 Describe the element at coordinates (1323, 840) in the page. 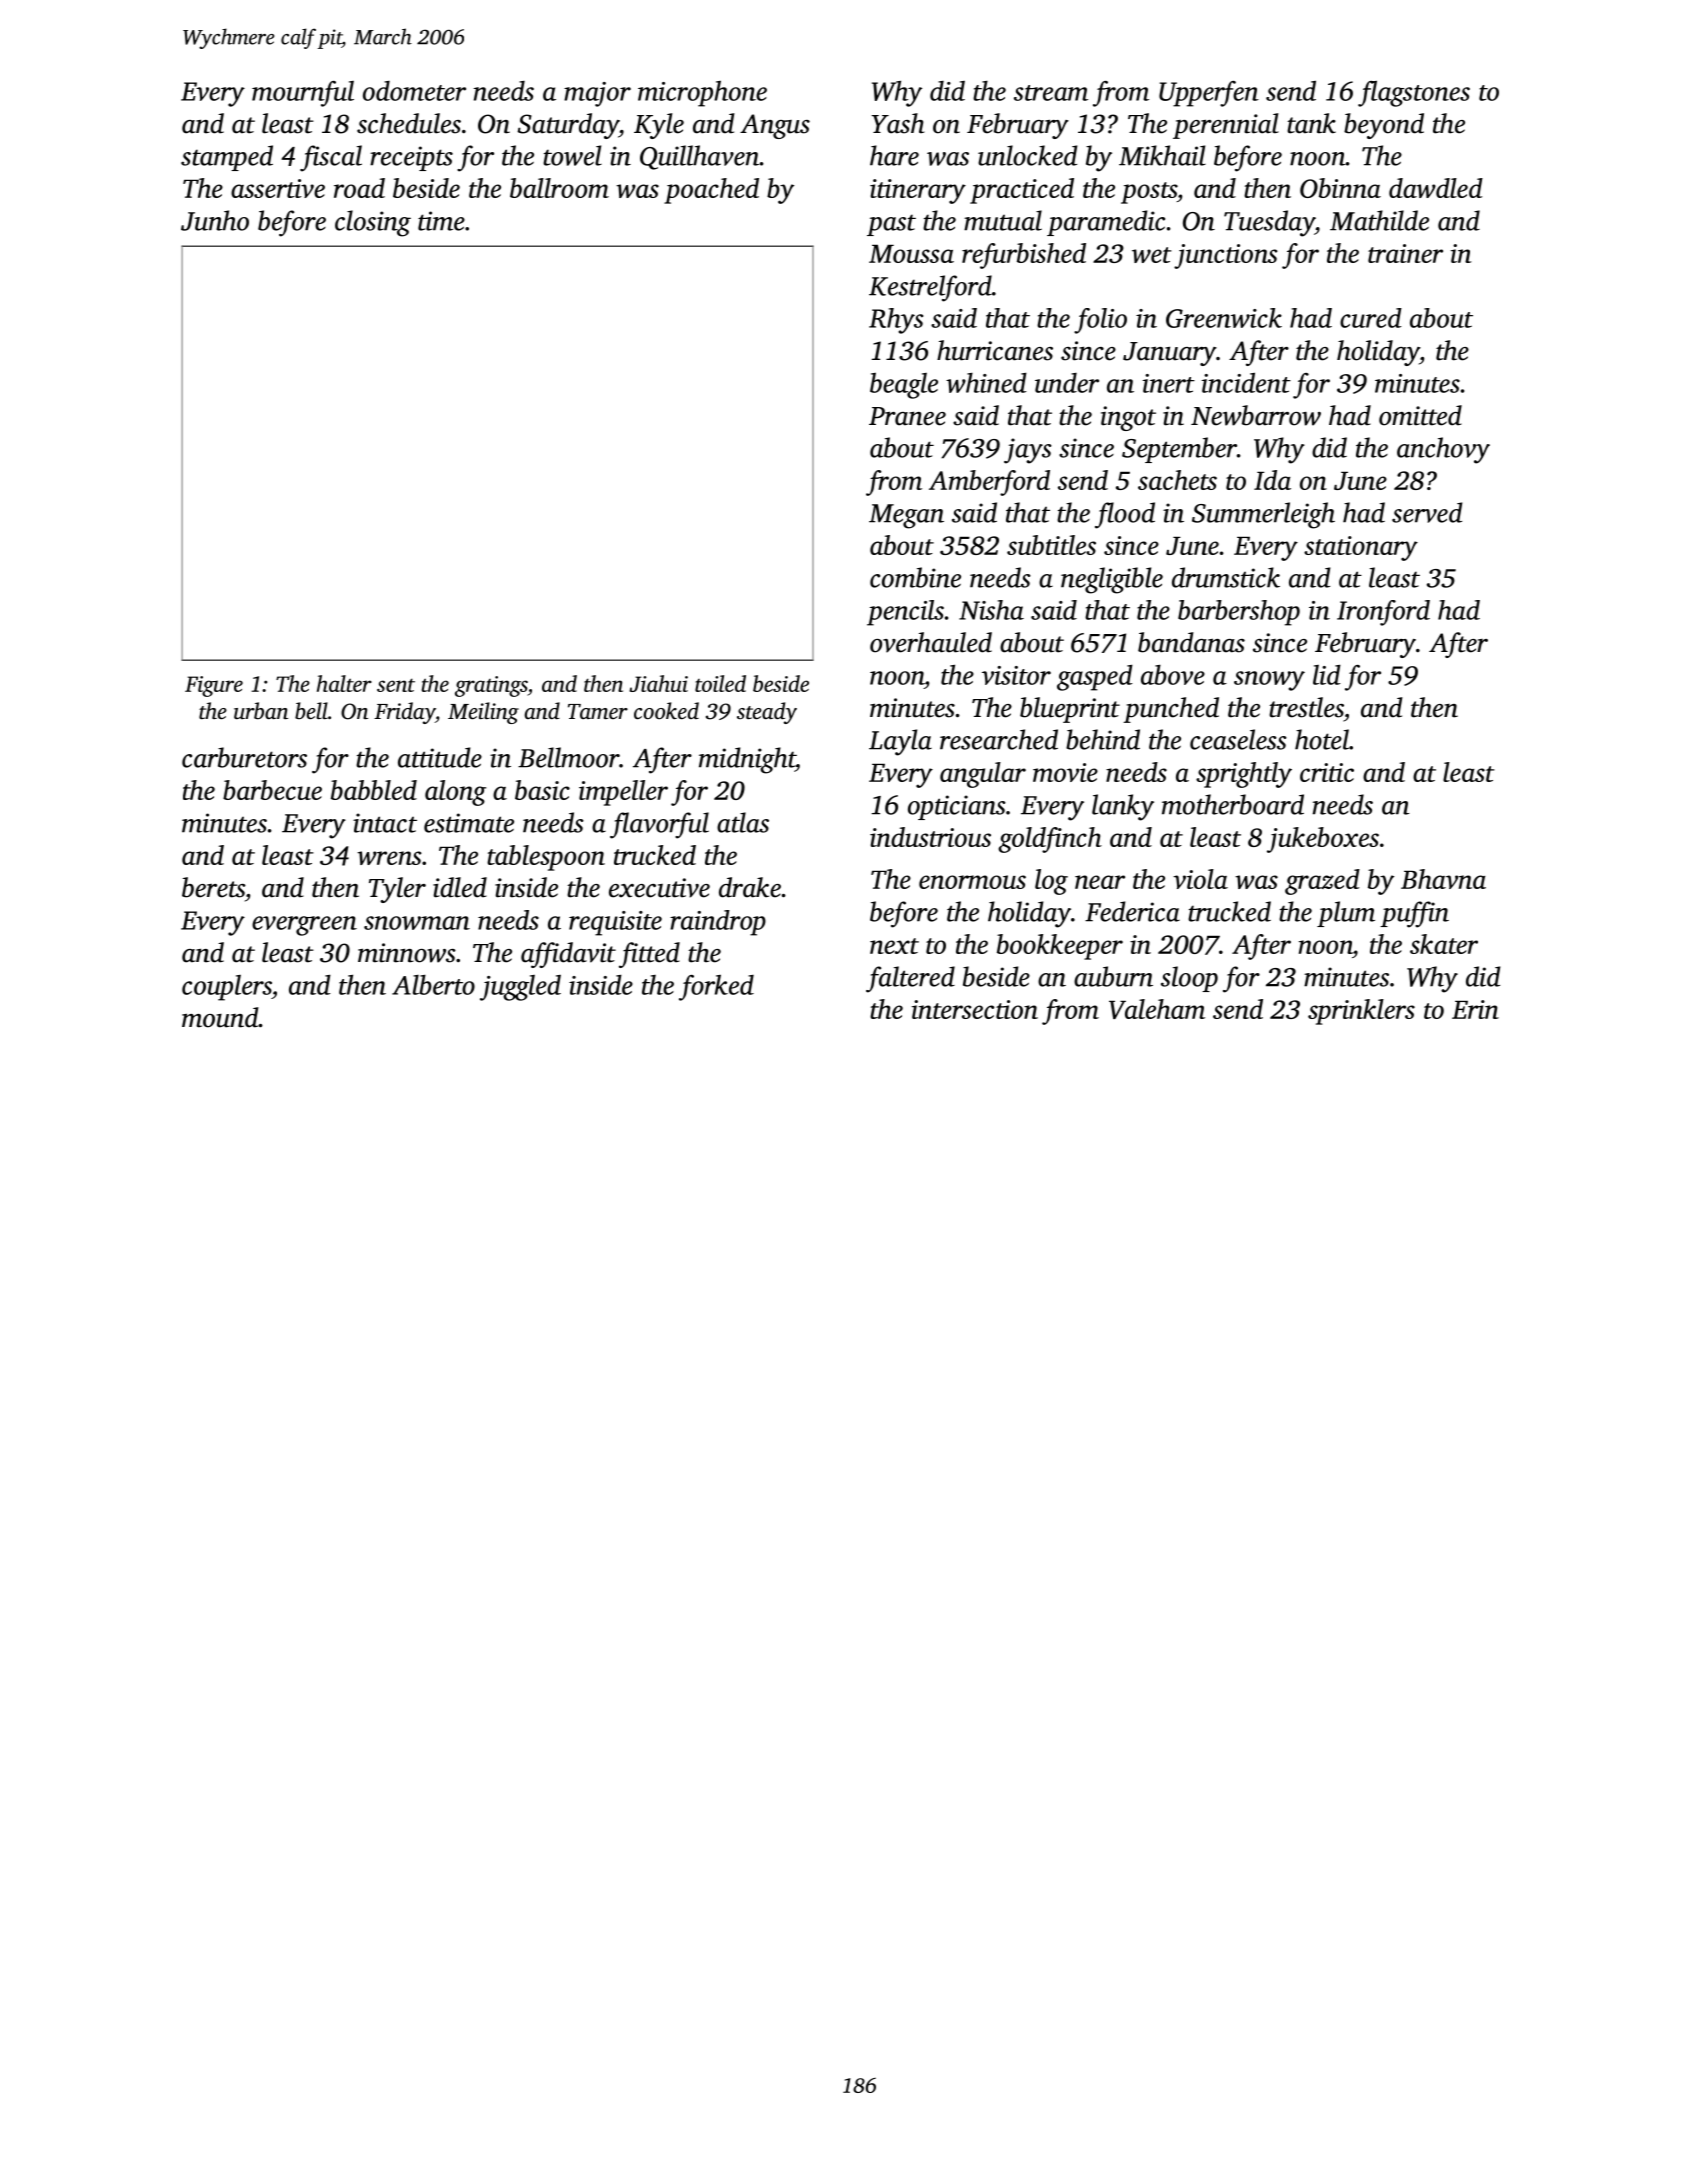

I see `jukeboxes` at that location.
